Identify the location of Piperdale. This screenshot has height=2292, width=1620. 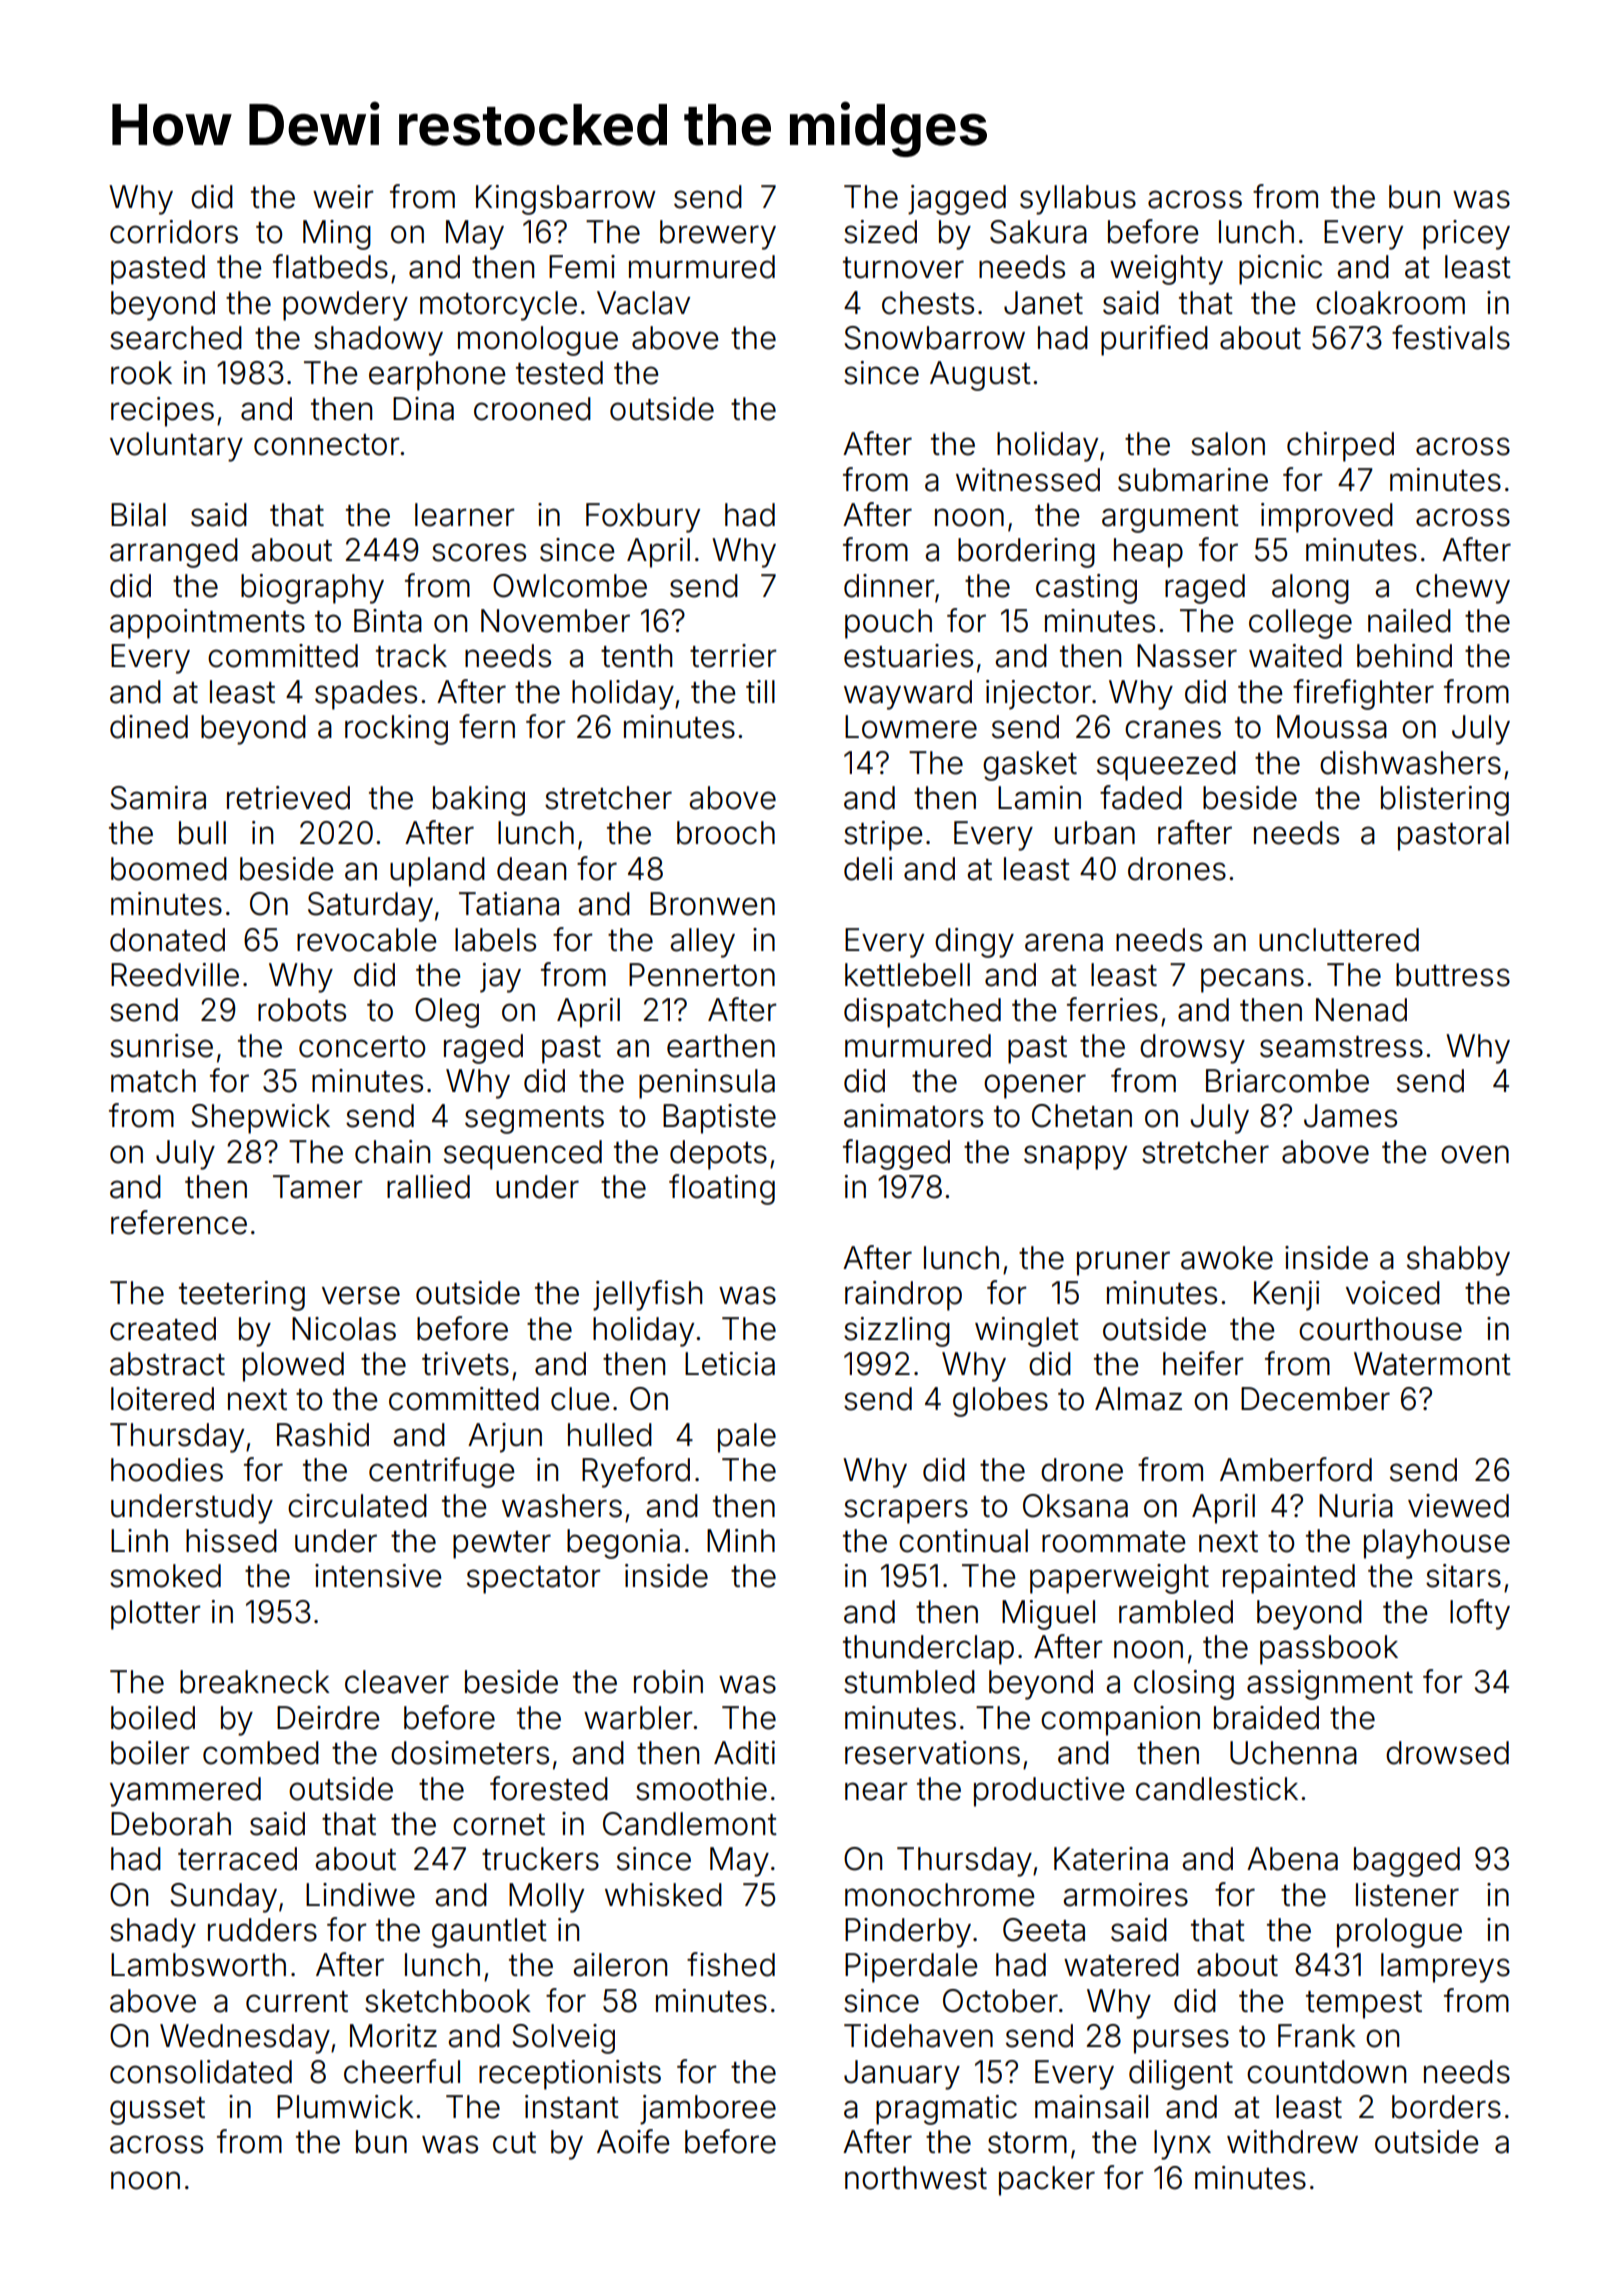
(911, 1968).
